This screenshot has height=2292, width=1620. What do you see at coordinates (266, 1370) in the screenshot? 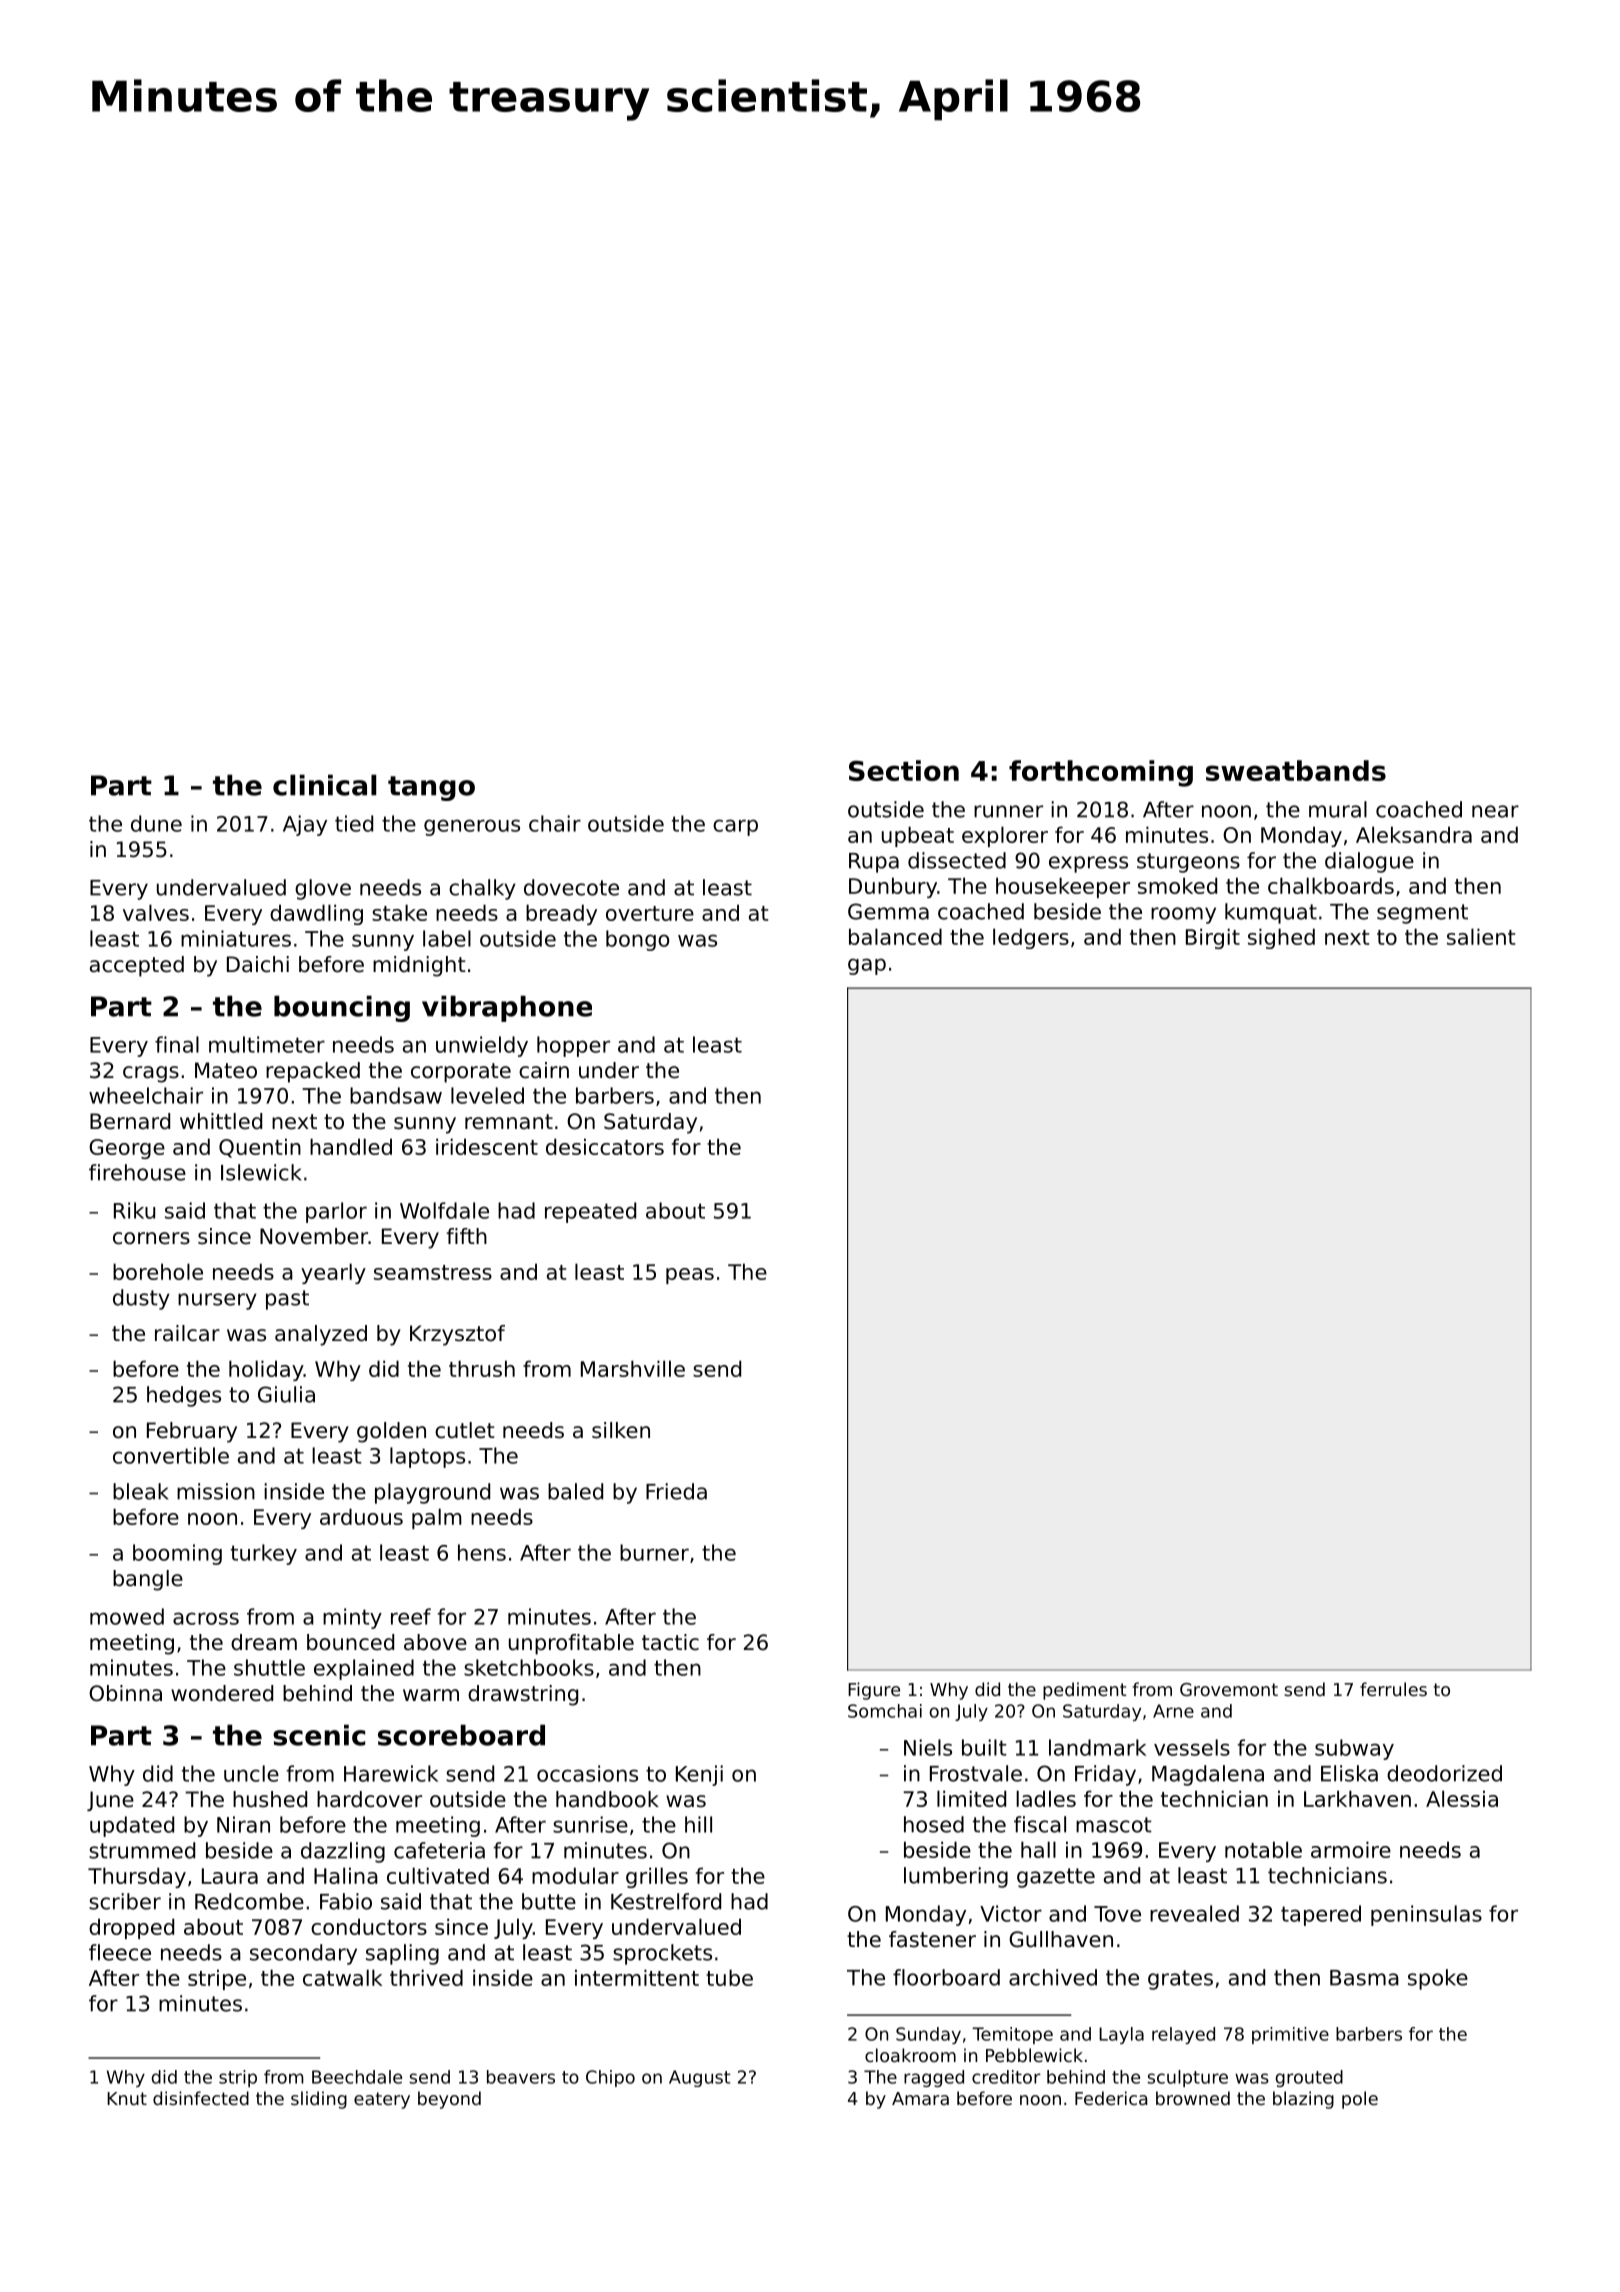
I see `holiday` at bounding box center [266, 1370].
